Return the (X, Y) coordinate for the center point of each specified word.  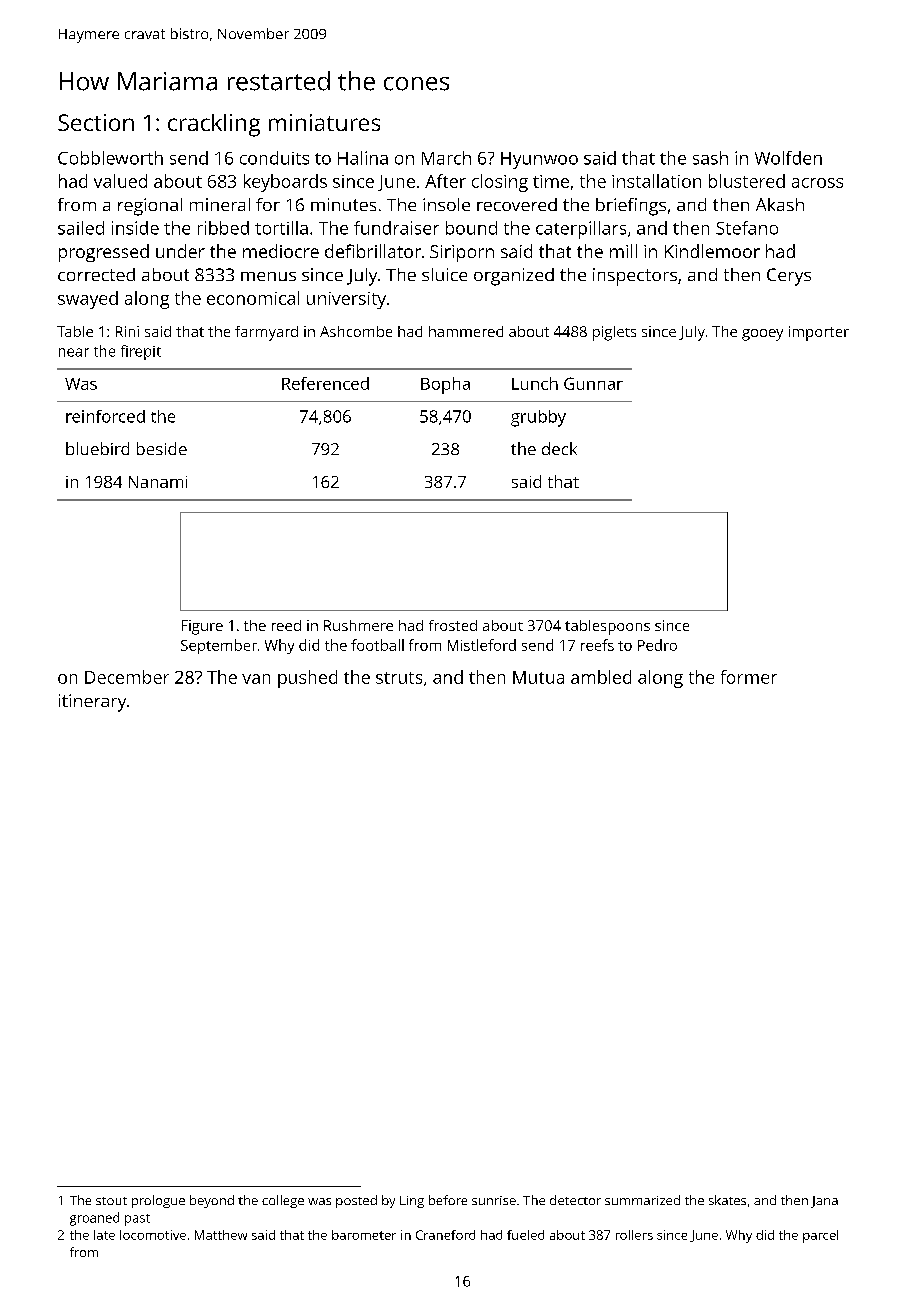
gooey (762, 335)
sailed (81, 228)
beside (162, 448)
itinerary (92, 703)
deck (559, 448)
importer (819, 333)
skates (727, 1200)
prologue (158, 1201)
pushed (307, 679)
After (445, 181)
